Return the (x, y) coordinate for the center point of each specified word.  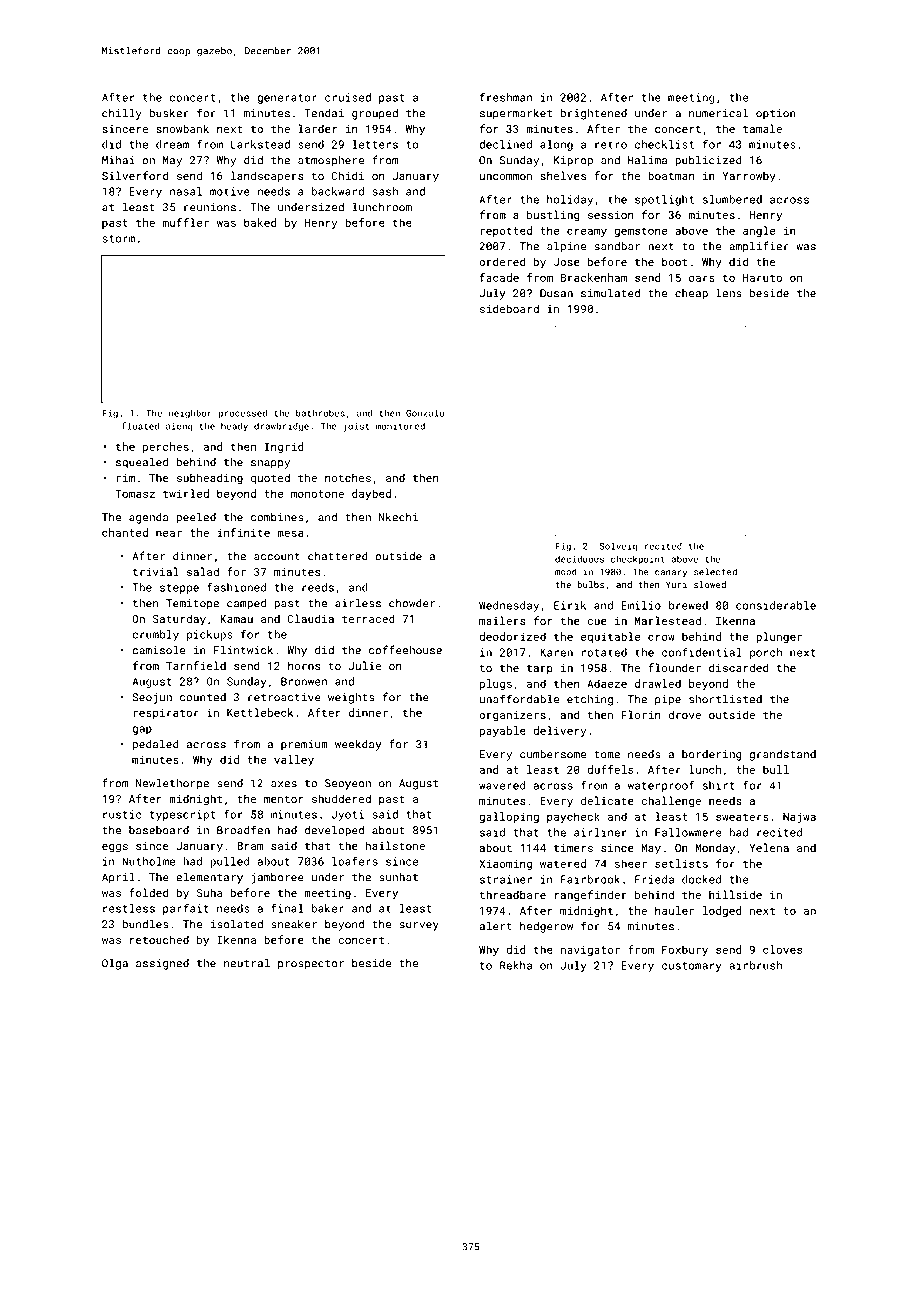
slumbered (732, 199)
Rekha (516, 965)
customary (692, 967)
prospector (311, 965)
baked (260, 222)
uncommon (506, 177)
